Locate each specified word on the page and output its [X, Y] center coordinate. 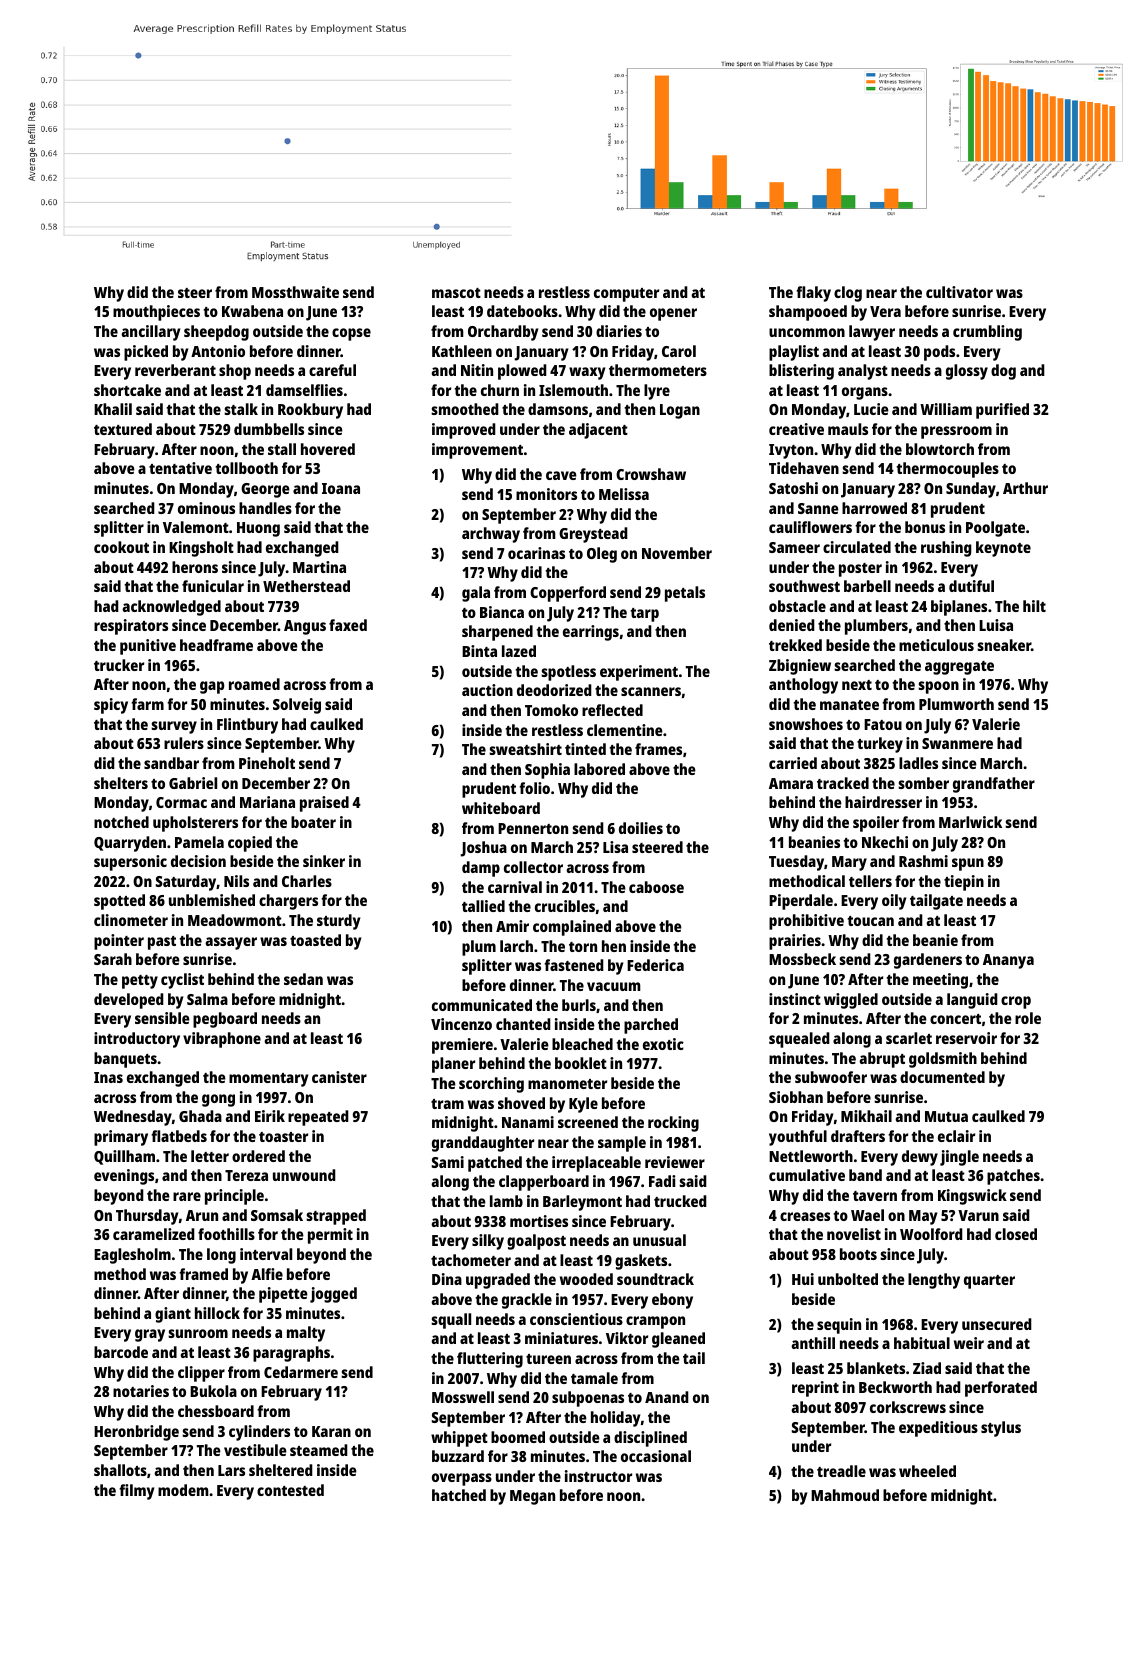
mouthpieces [156, 313]
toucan [871, 921]
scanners [651, 691]
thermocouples [948, 470]
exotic [663, 1044]
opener [673, 314]
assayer [231, 943]
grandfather [994, 785]
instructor [598, 1476]
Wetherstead [306, 586]
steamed [319, 1450]
